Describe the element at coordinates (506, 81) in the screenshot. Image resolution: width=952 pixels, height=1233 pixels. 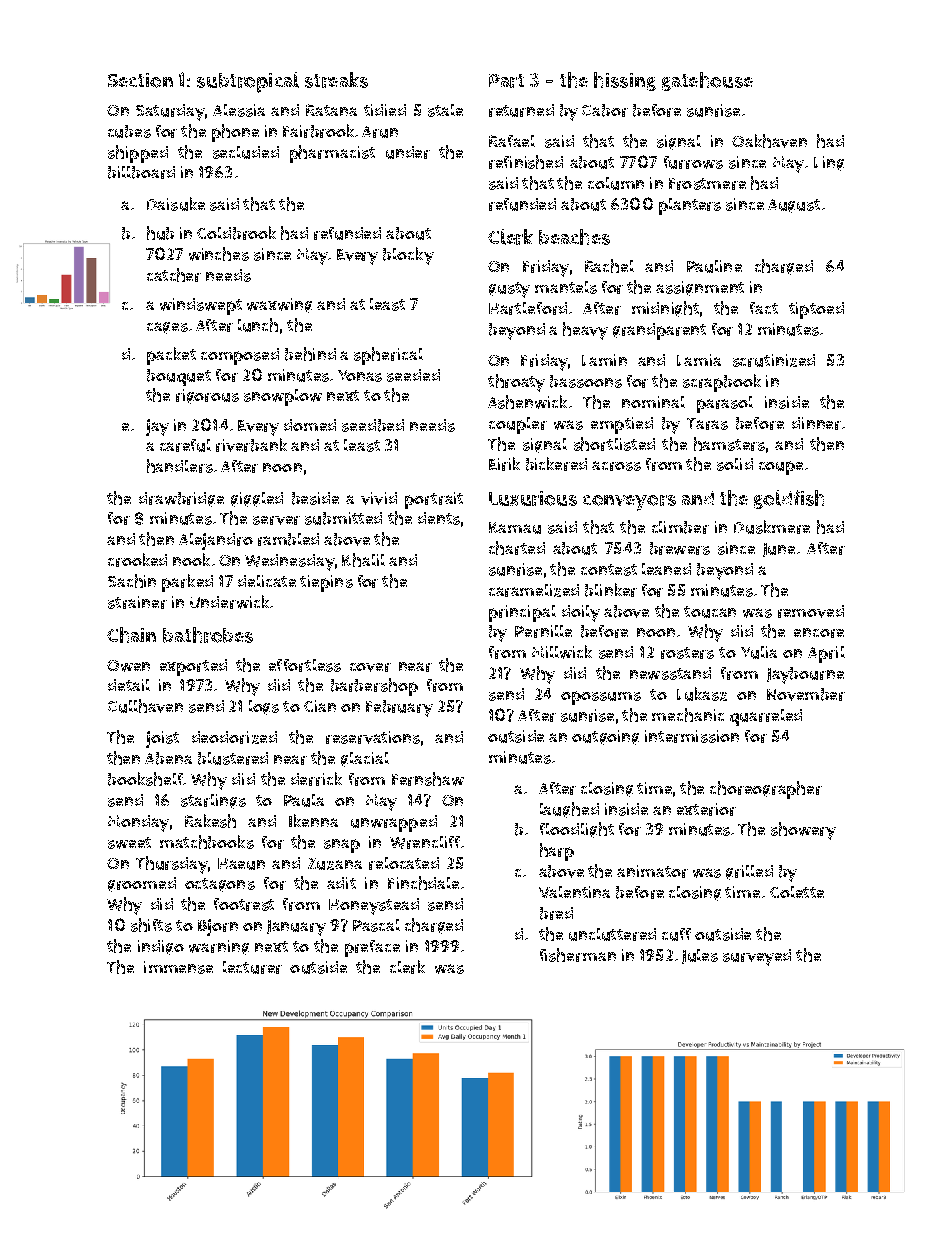
I see `Part` at that location.
